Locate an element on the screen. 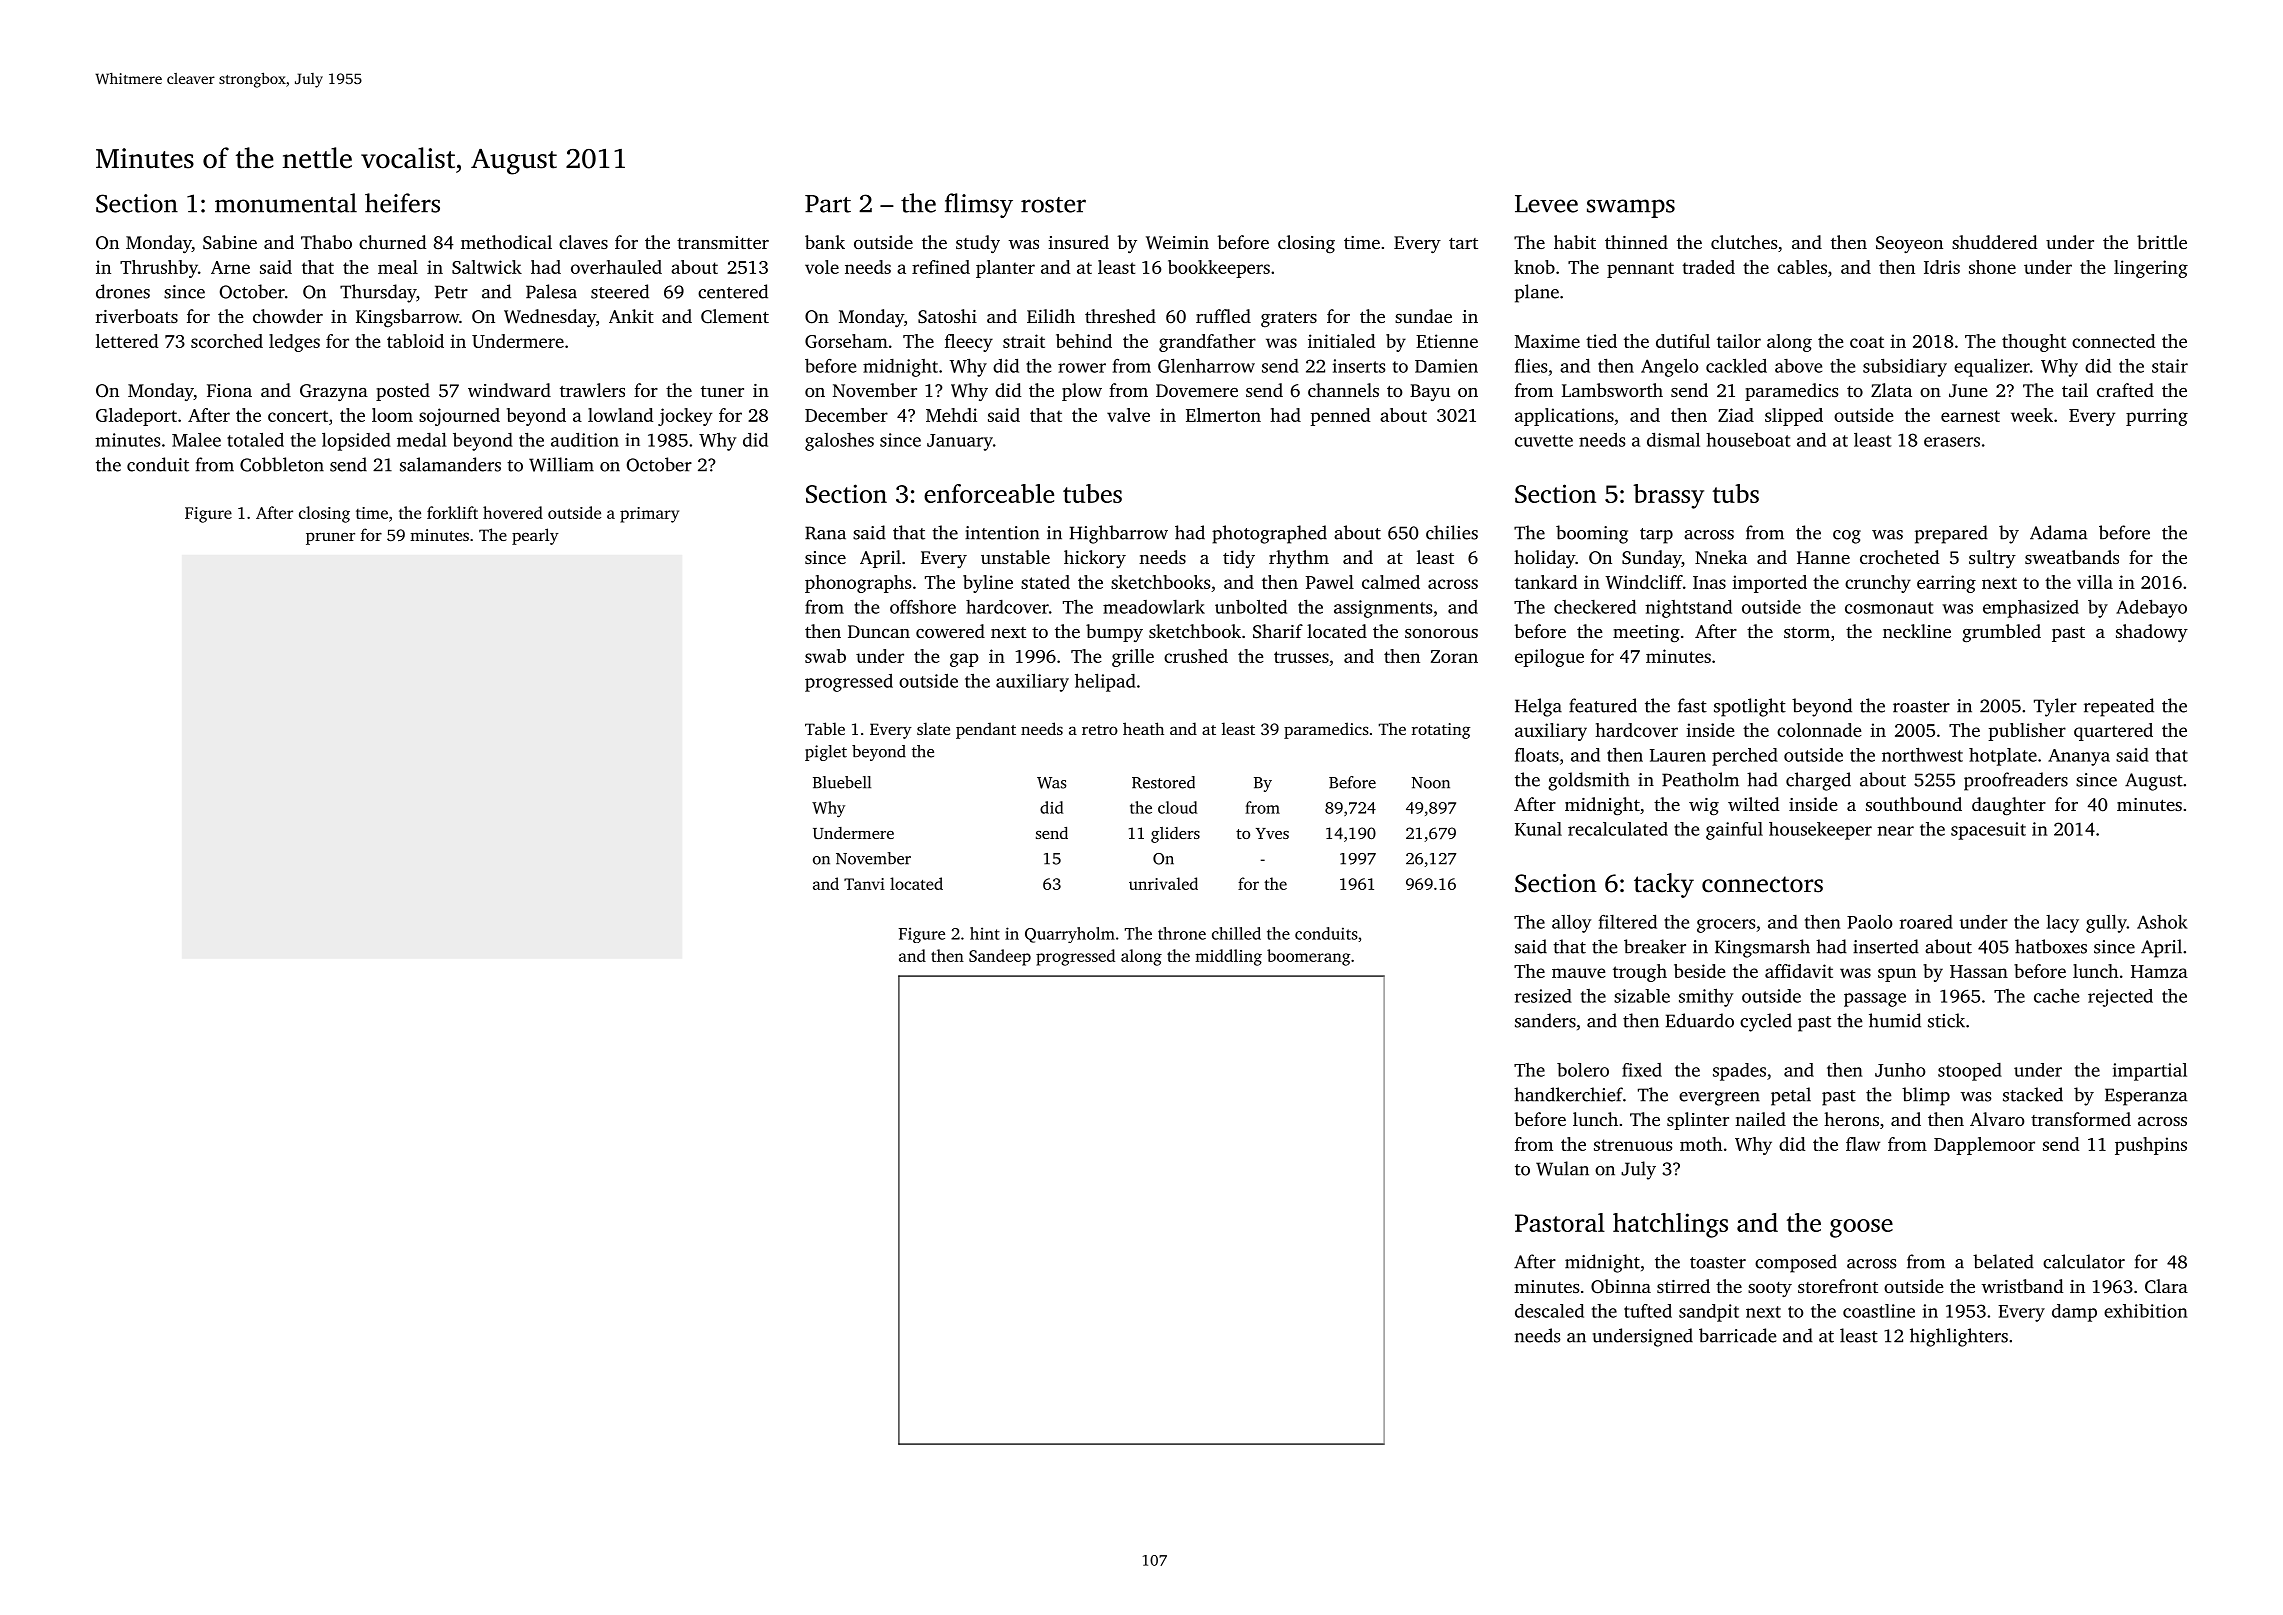 The width and height of the screenshot is (2283, 1615). flimsy is located at coordinates (979, 205).
